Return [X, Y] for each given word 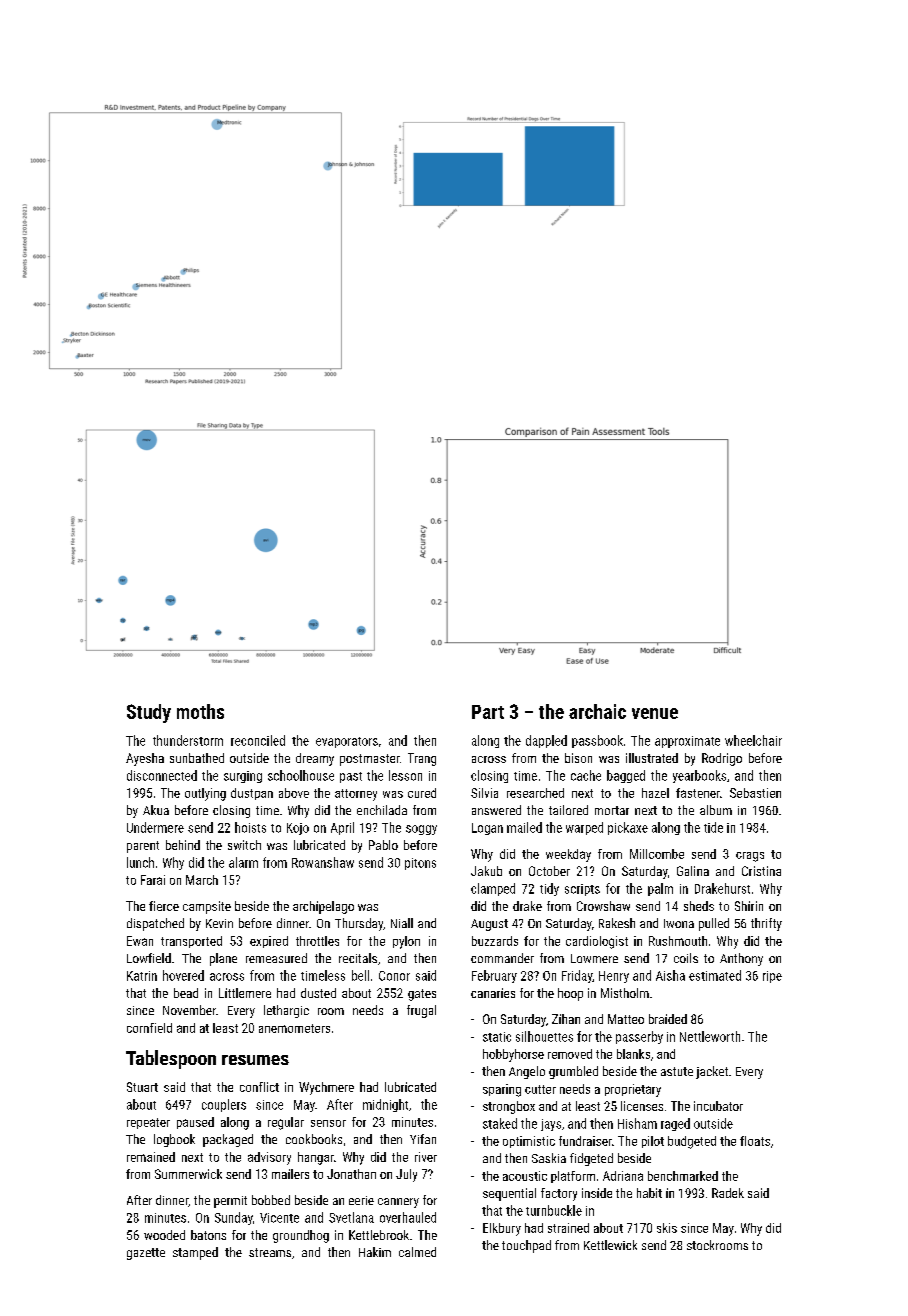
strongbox [509, 1107]
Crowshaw [603, 906]
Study [149, 713]
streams [270, 1252]
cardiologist [597, 942]
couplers [224, 1105]
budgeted [692, 1142]
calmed [417, 1252]
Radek [728, 1193]
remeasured [276, 958]
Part [488, 712]
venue [655, 713]
